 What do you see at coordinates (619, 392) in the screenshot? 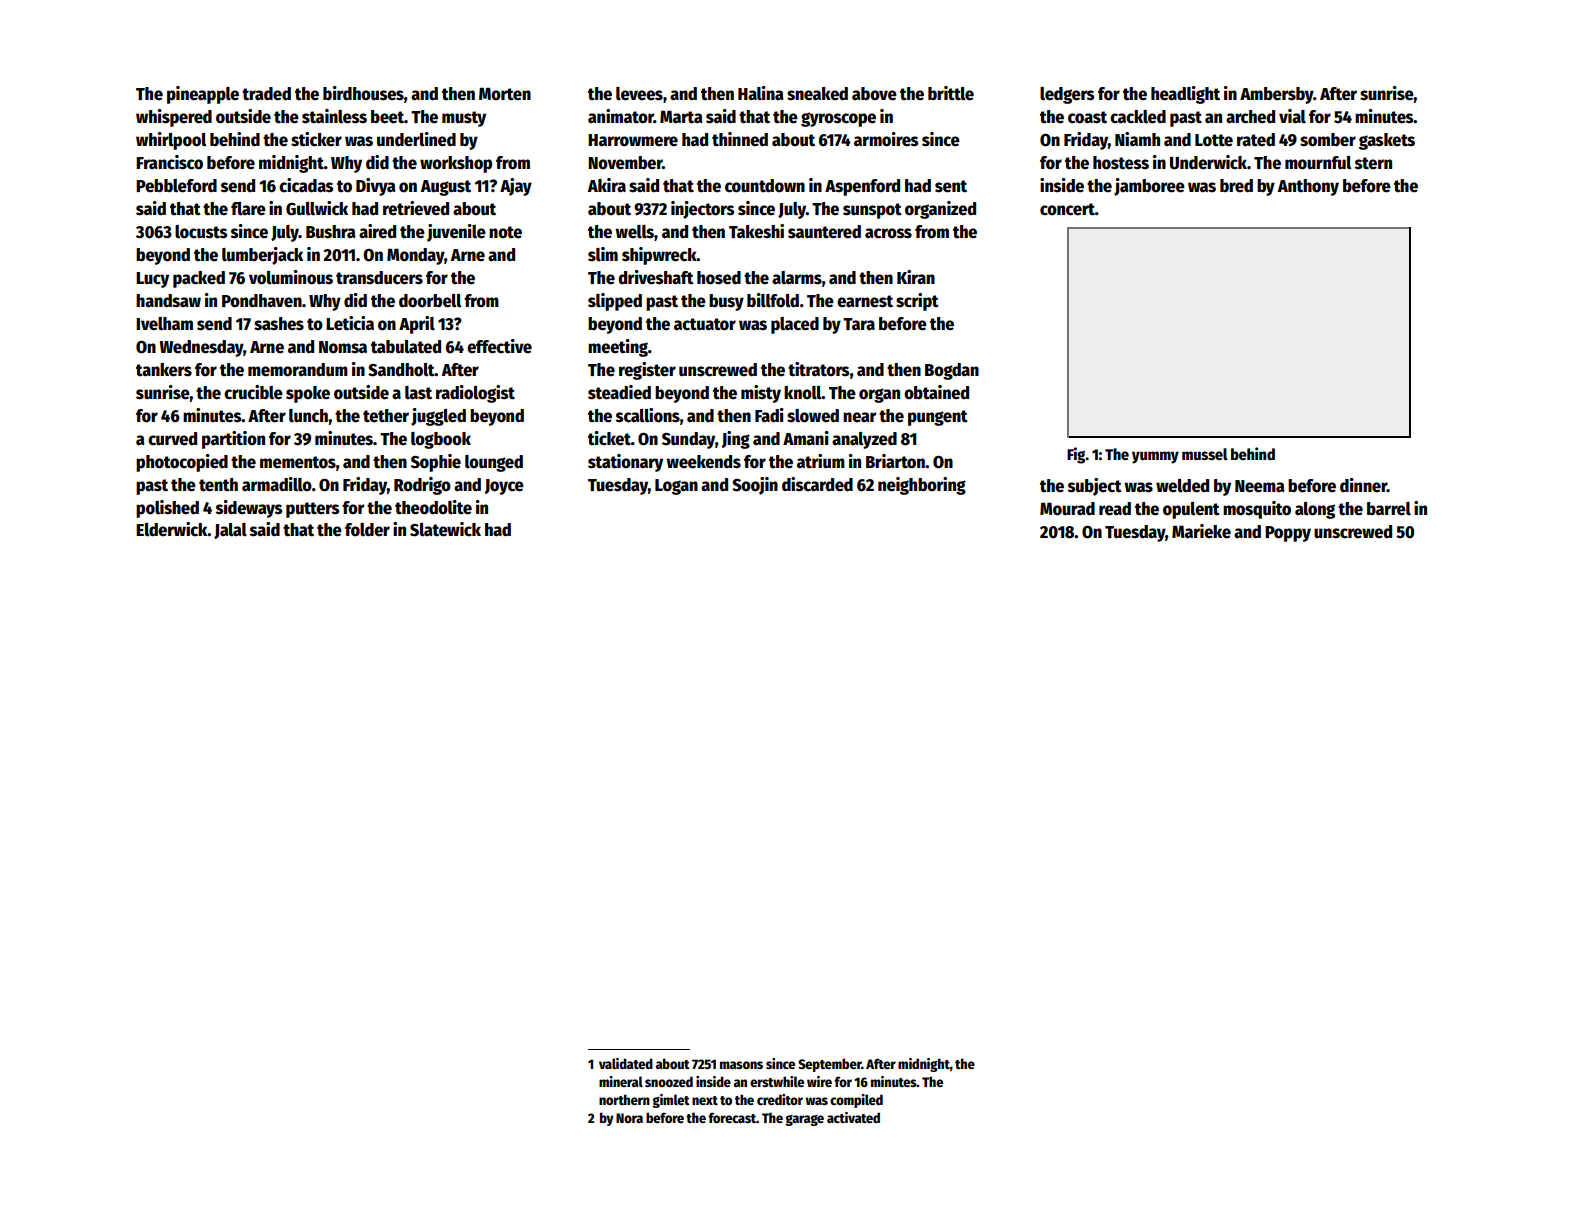
I see `steadied` at bounding box center [619, 392].
